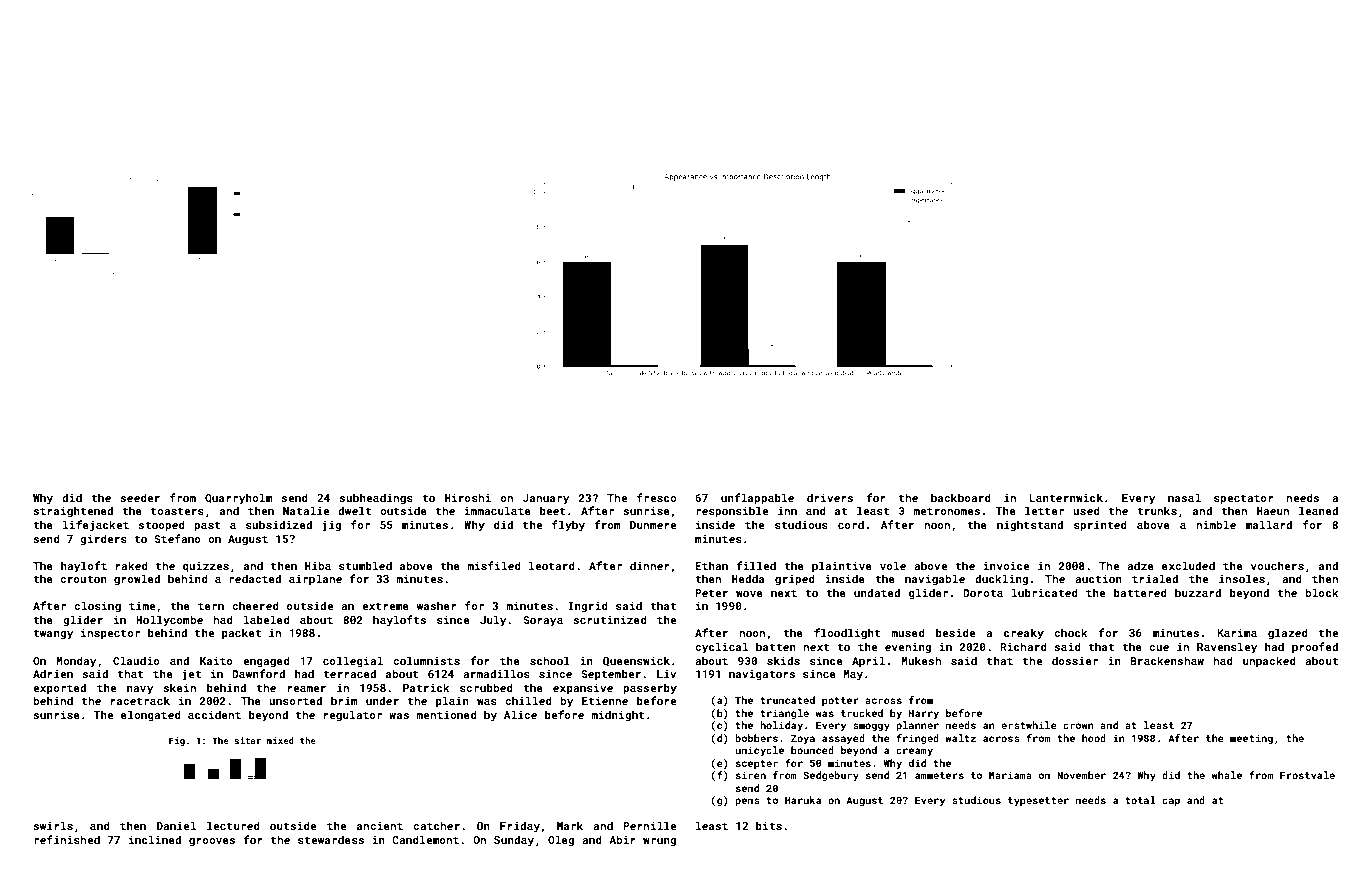  What do you see at coordinates (354, 510) in the screenshot?
I see `dwelt` at bounding box center [354, 510].
